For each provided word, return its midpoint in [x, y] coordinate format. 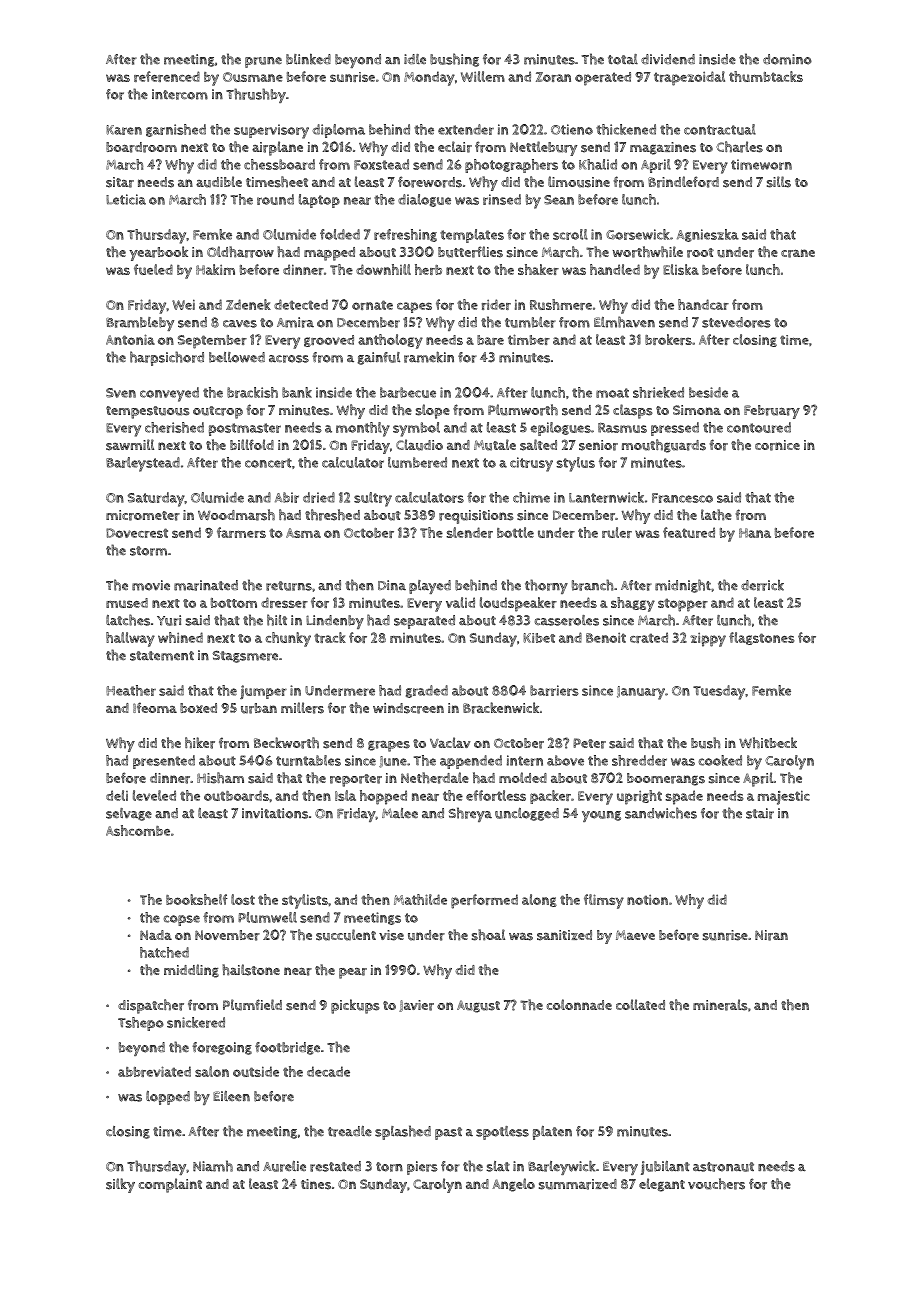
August [478, 1006]
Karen [124, 130]
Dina [392, 585]
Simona [697, 410]
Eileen [231, 1096]
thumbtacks [766, 76]
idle [415, 59]
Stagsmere [245, 656]
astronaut [723, 1167]
